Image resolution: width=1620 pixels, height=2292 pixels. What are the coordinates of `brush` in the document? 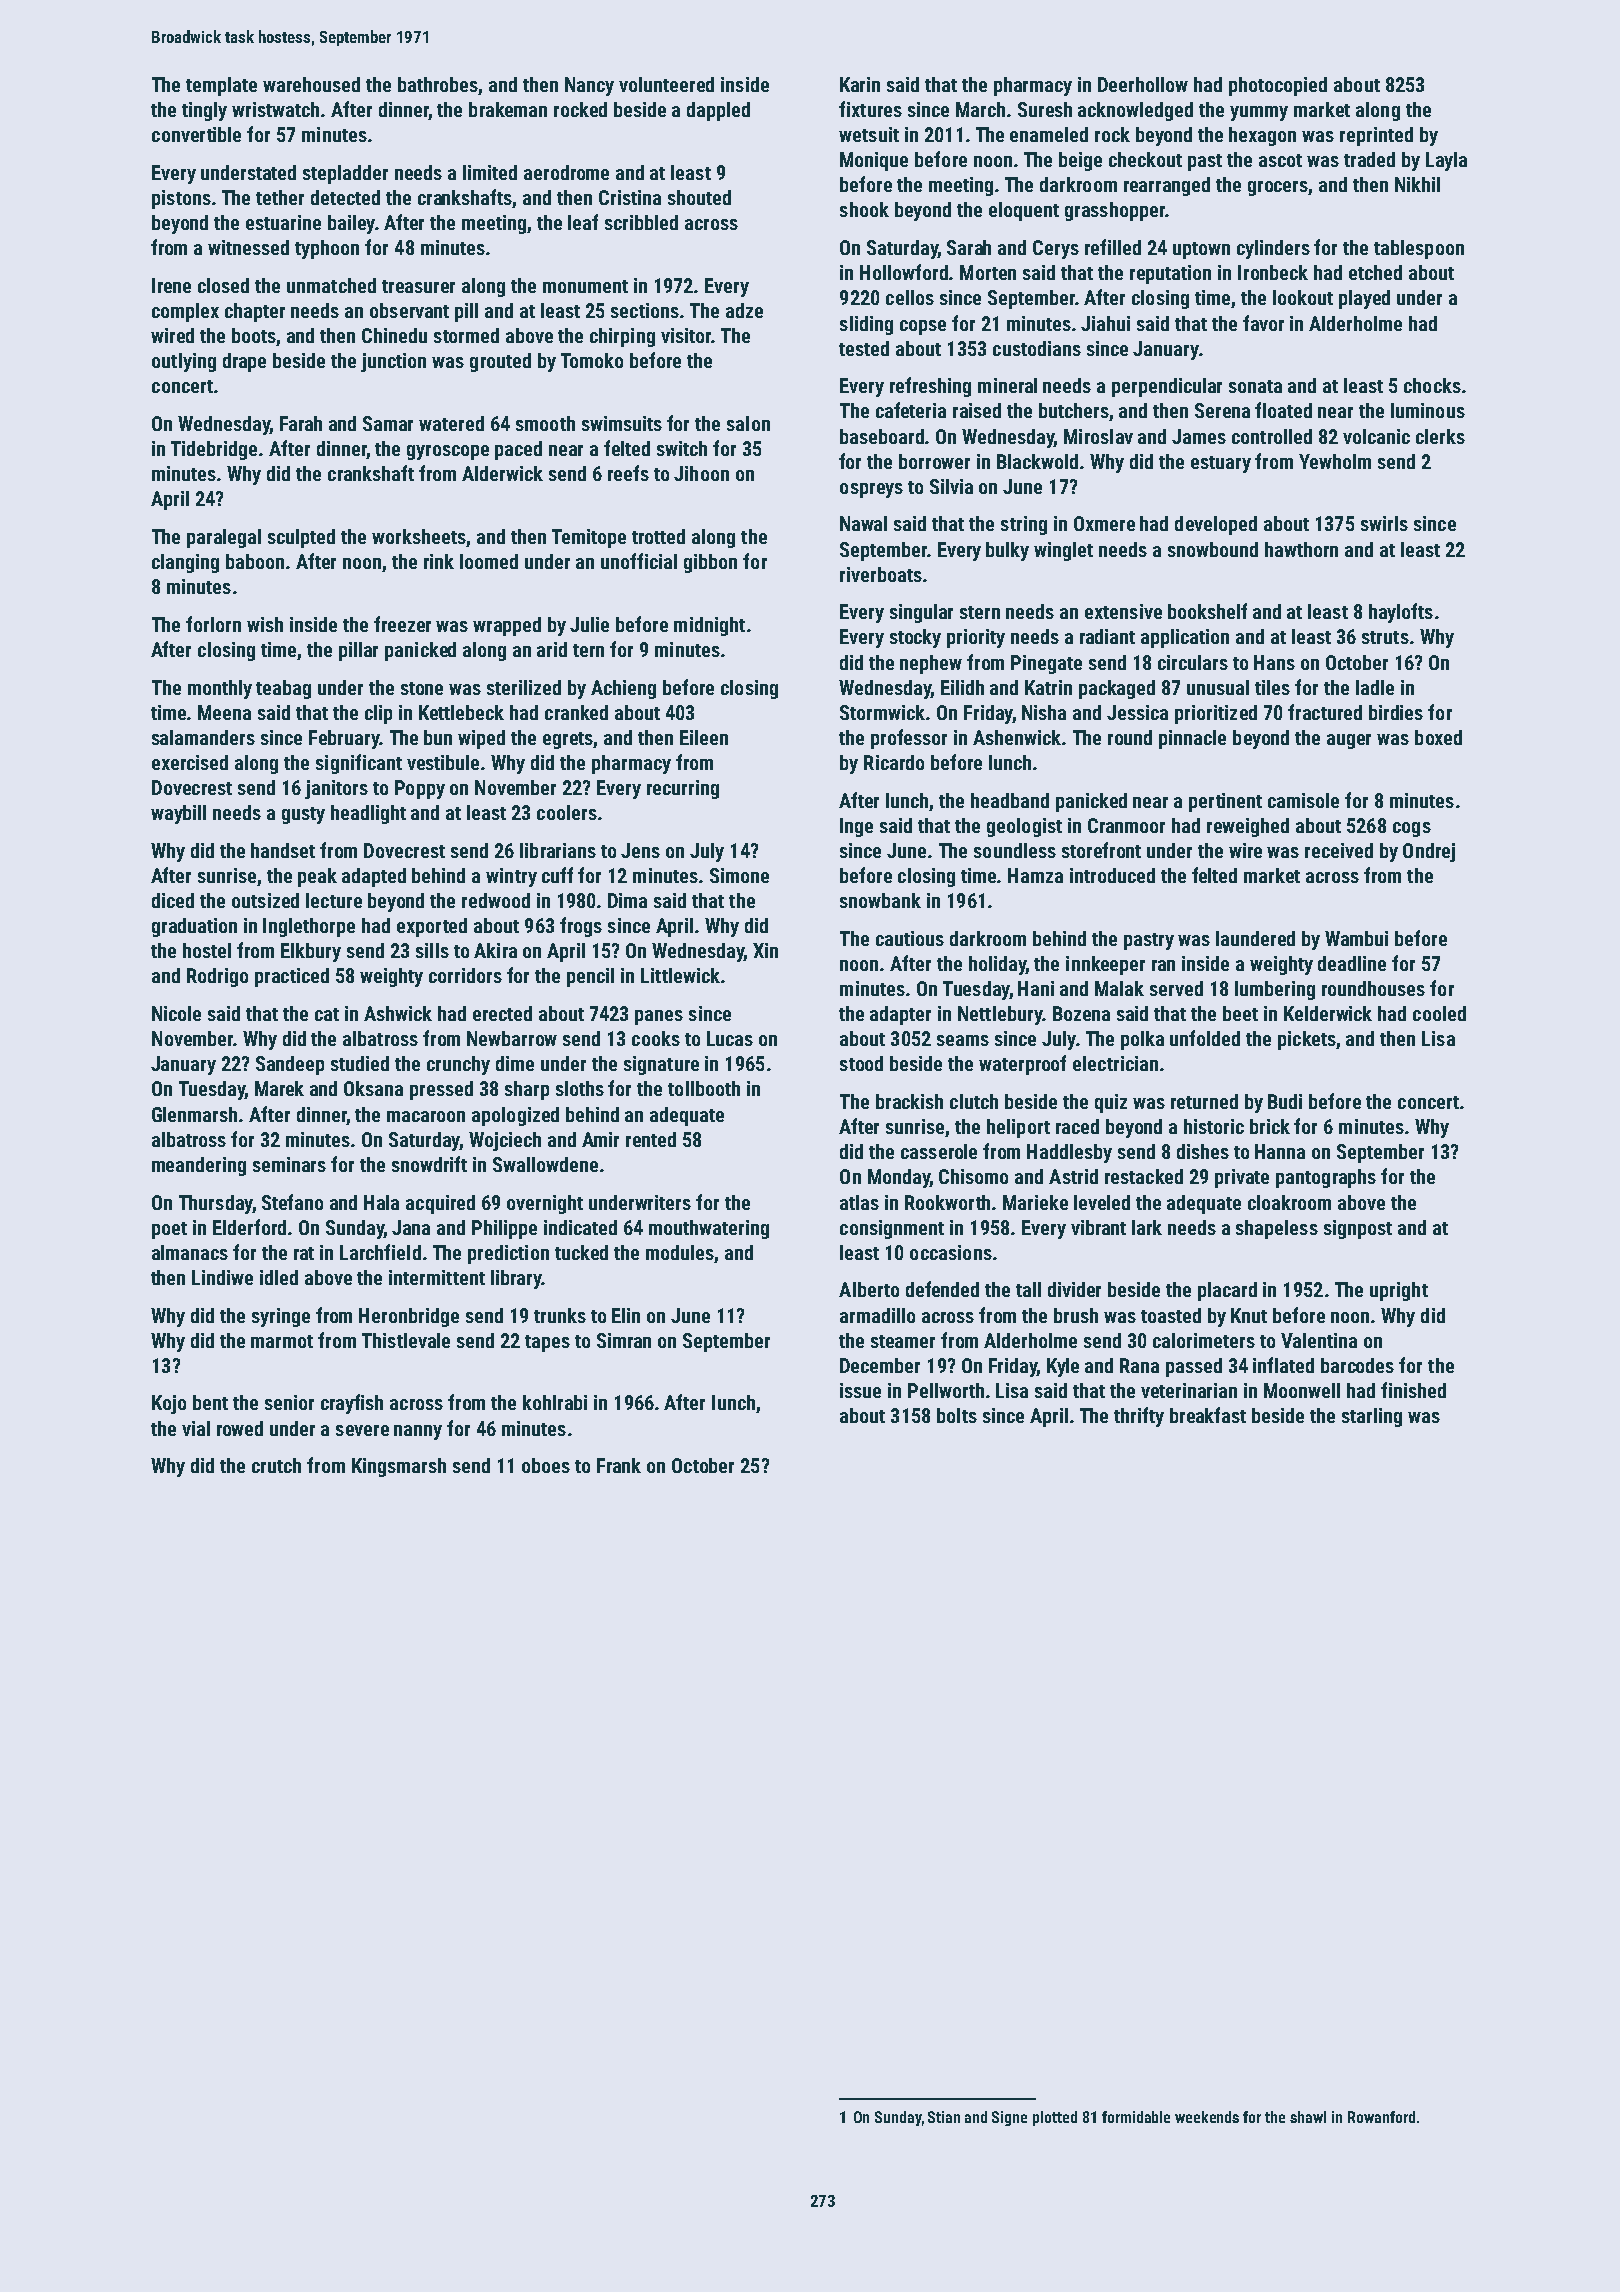 It's located at (1076, 1315).
